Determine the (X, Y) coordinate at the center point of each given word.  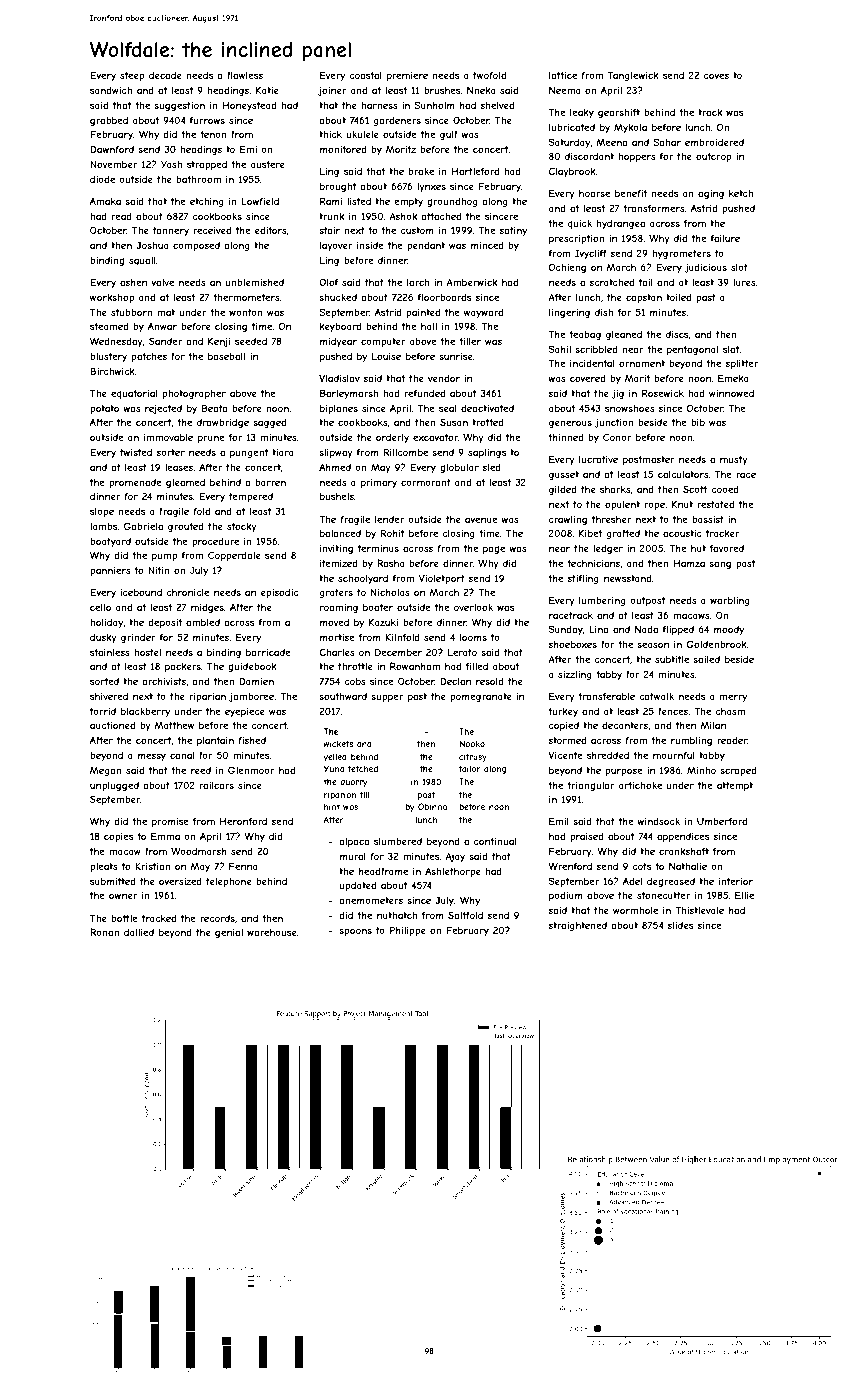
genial (229, 933)
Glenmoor (251, 770)
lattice (563, 75)
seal (448, 408)
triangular (591, 786)
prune (211, 439)
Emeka (733, 378)
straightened (578, 926)
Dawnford (112, 149)
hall (429, 326)
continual (495, 841)
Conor (617, 437)
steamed (109, 326)
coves (716, 76)
